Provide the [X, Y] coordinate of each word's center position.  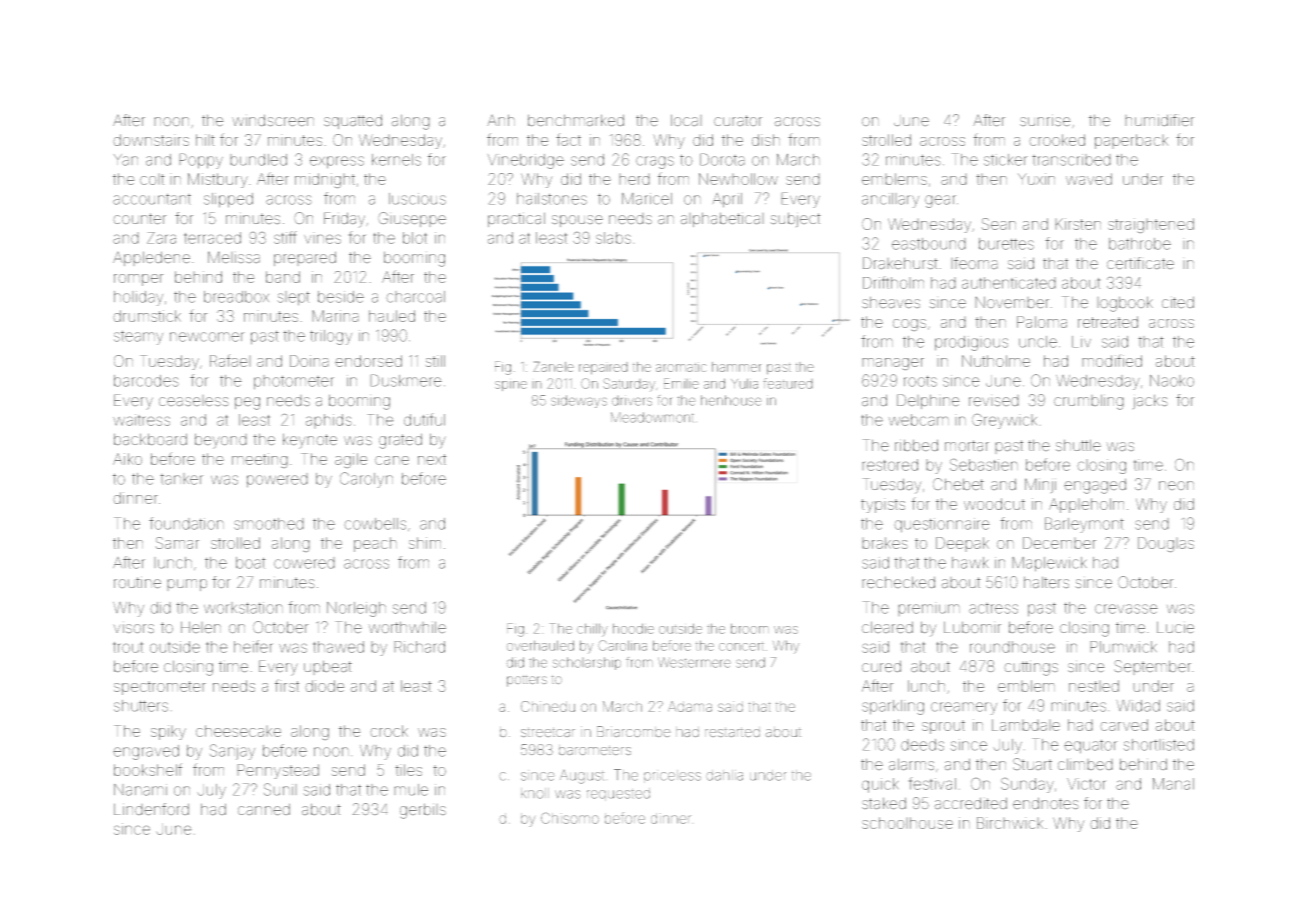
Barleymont [1084, 525]
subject [795, 219]
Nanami [140, 790]
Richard [419, 647]
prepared [305, 258]
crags [655, 162]
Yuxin [1036, 179]
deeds [922, 745]
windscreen [273, 120]
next [432, 459]
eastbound [929, 244]
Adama [690, 706]
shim [425, 543]
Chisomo [570, 818]
